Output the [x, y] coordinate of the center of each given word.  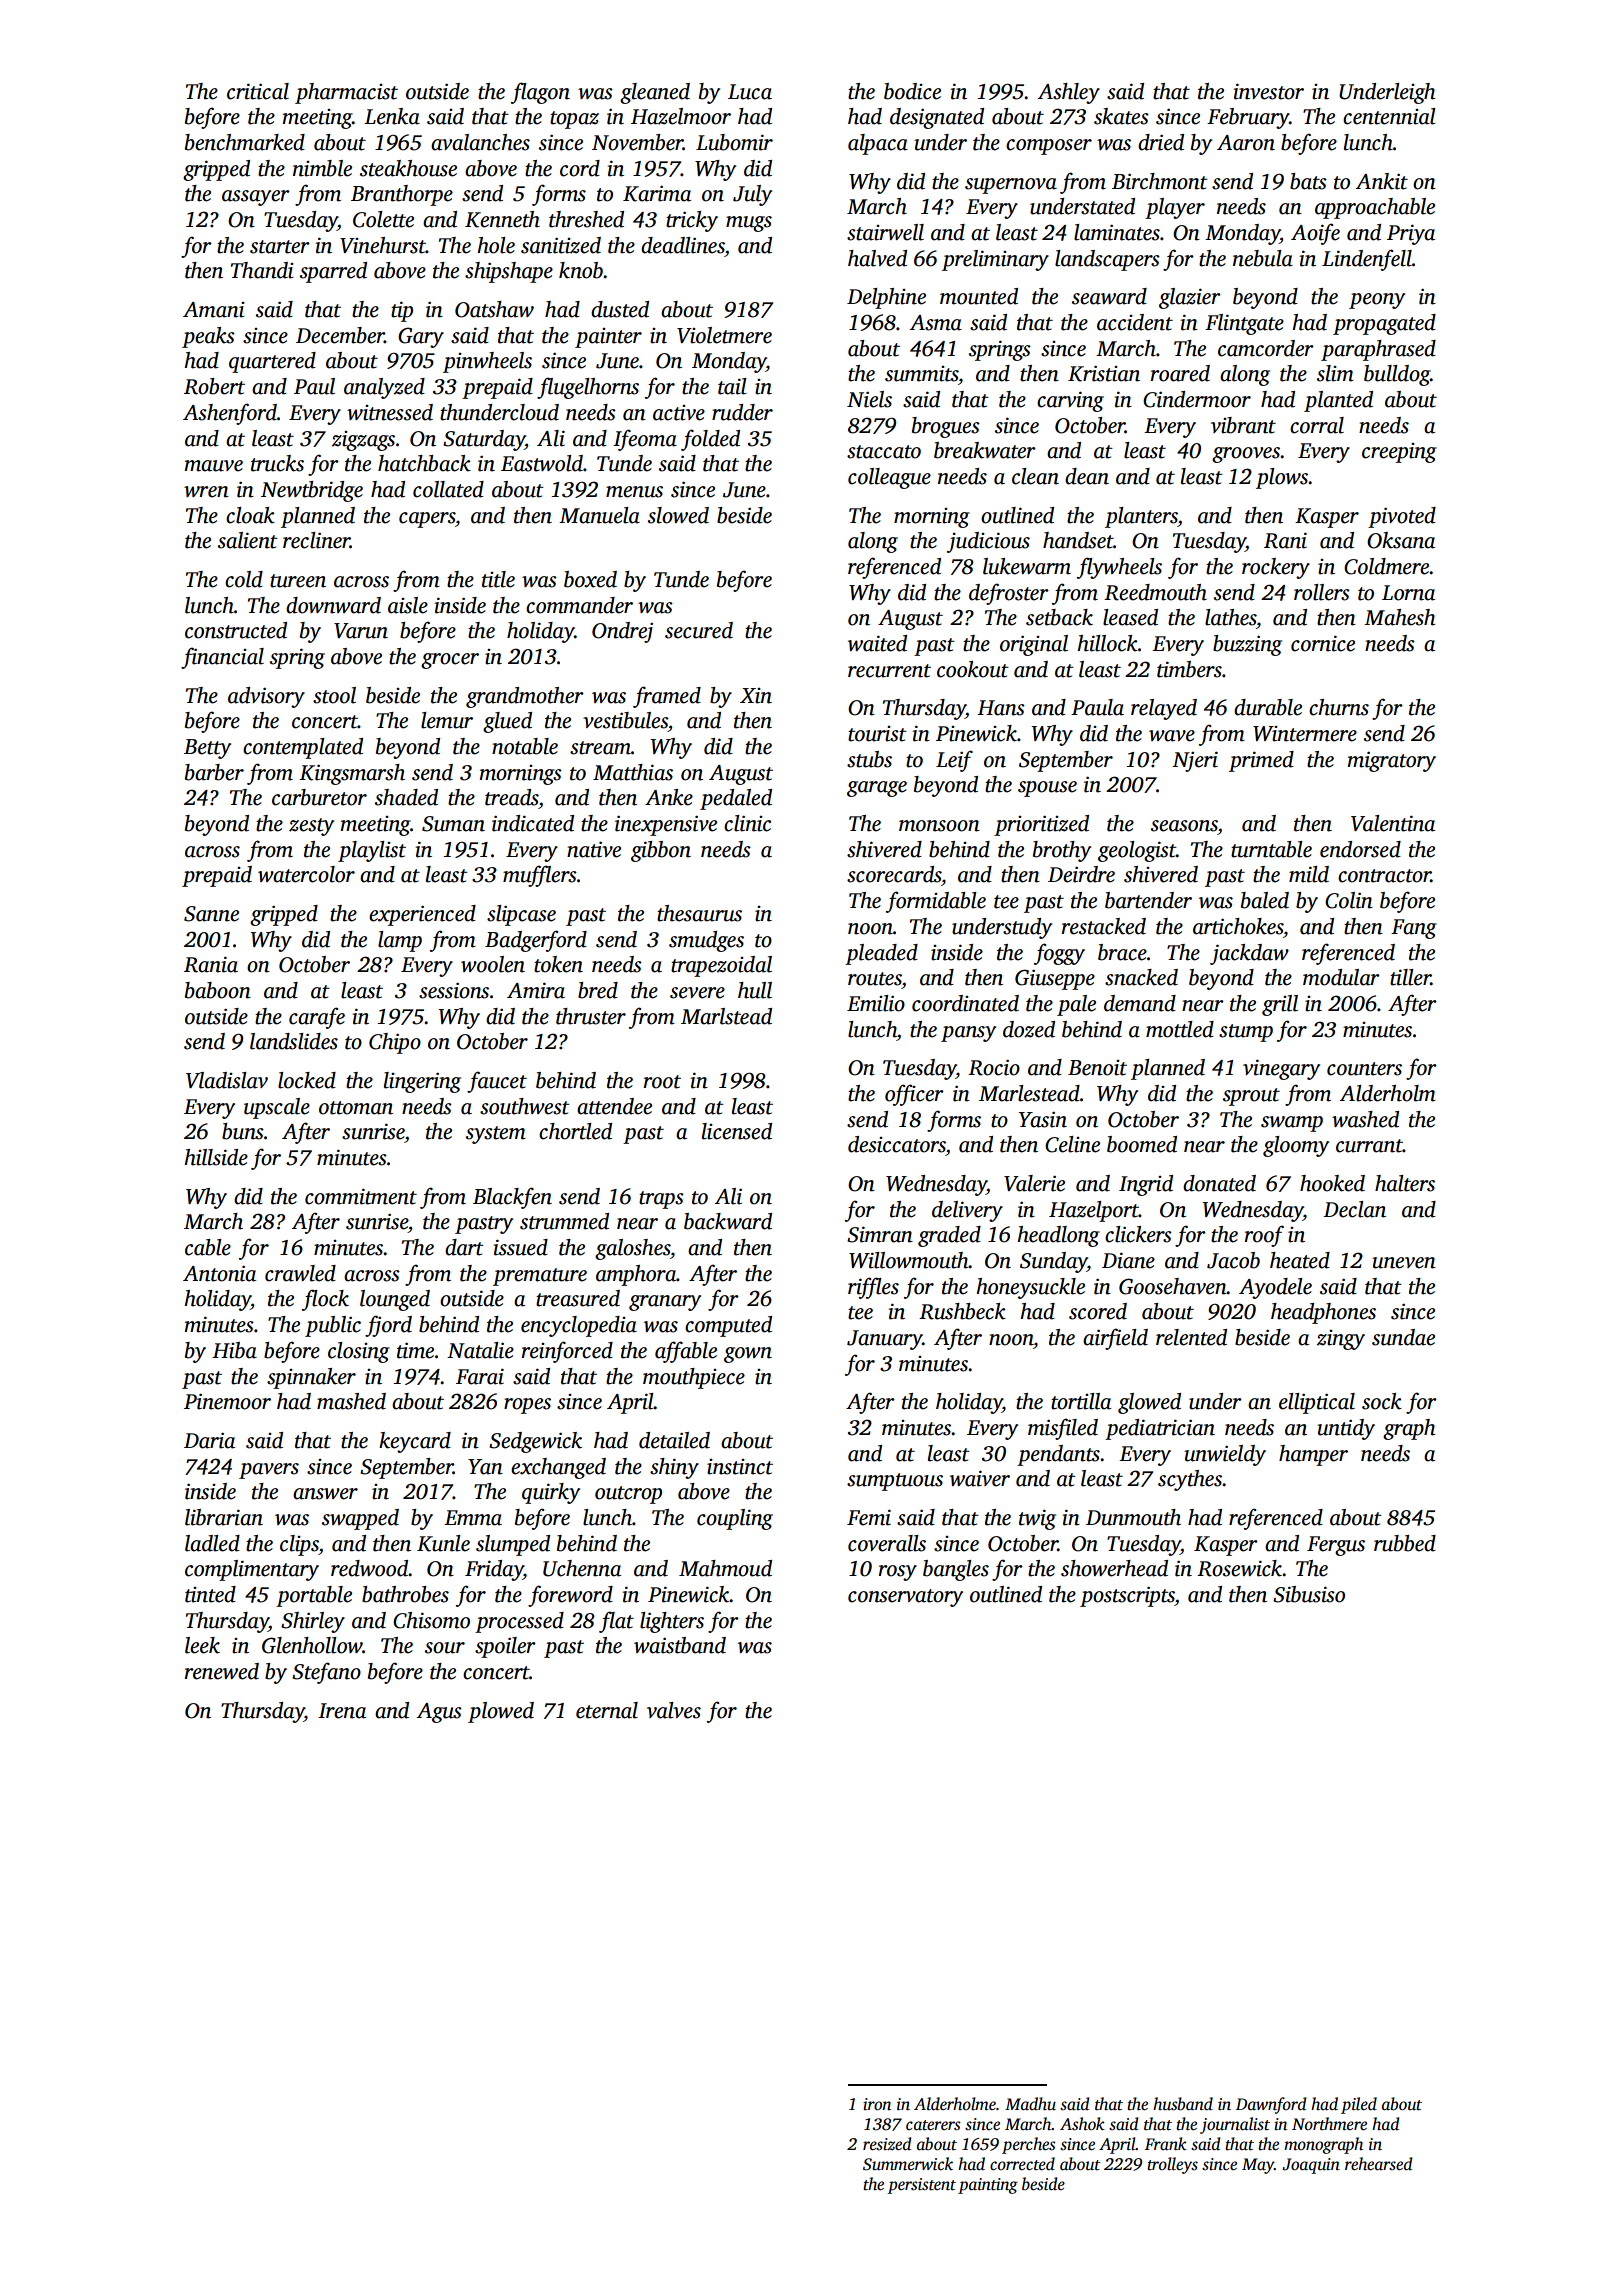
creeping [1399, 453]
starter [280, 247]
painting [988, 2186]
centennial [1389, 116]
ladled [212, 1543]
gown [748, 1355]
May [1258, 2166]
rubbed [1405, 1543]
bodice [912, 91]
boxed [590, 579]
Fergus [1336, 1546]
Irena [342, 1711]
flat [616, 1622]
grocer [450, 661]
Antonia [219, 1273]
